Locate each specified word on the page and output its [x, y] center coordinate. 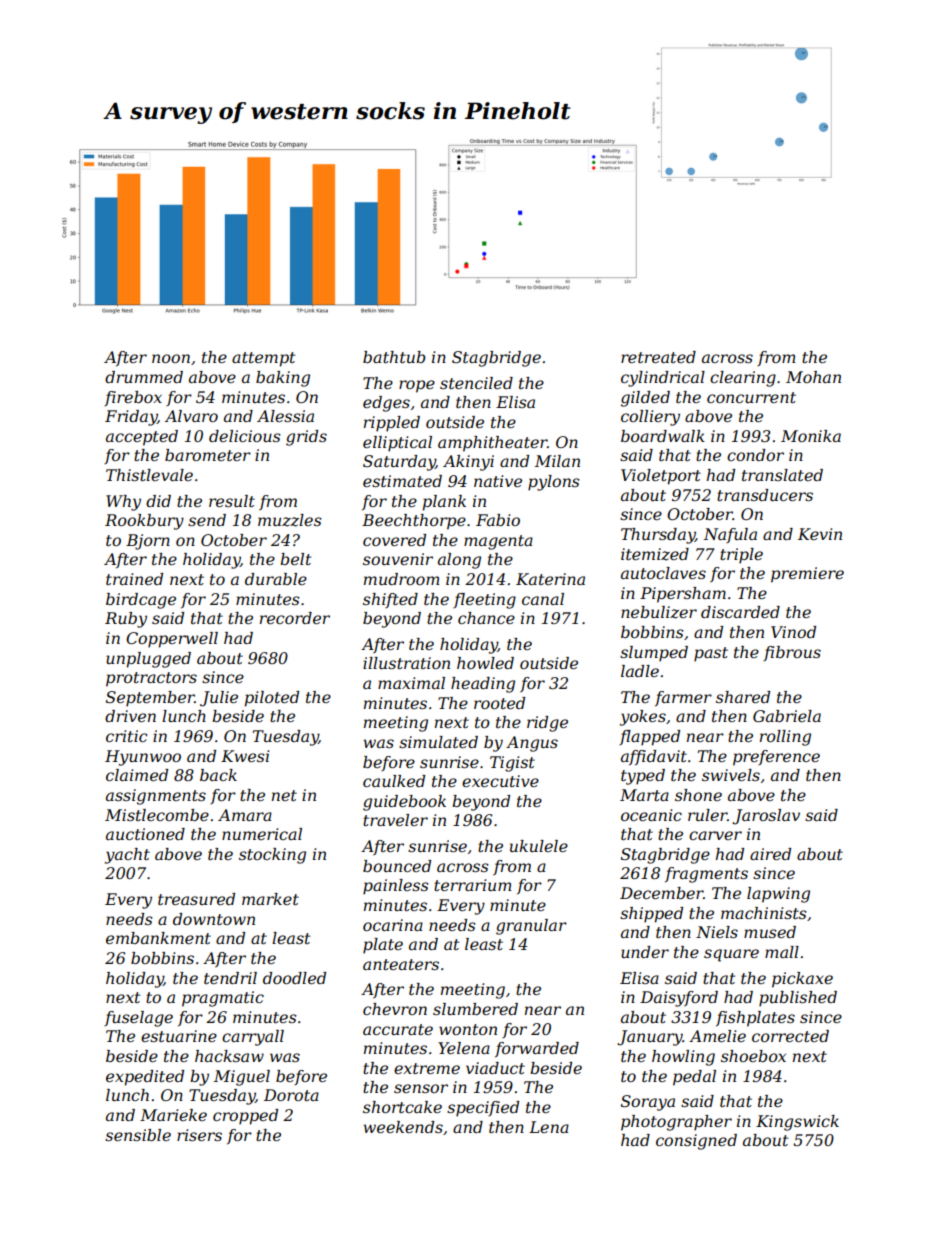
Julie [219, 699]
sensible [138, 1135]
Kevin [820, 534]
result [232, 501]
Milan [557, 461]
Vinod [793, 632]
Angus [532, 744]
